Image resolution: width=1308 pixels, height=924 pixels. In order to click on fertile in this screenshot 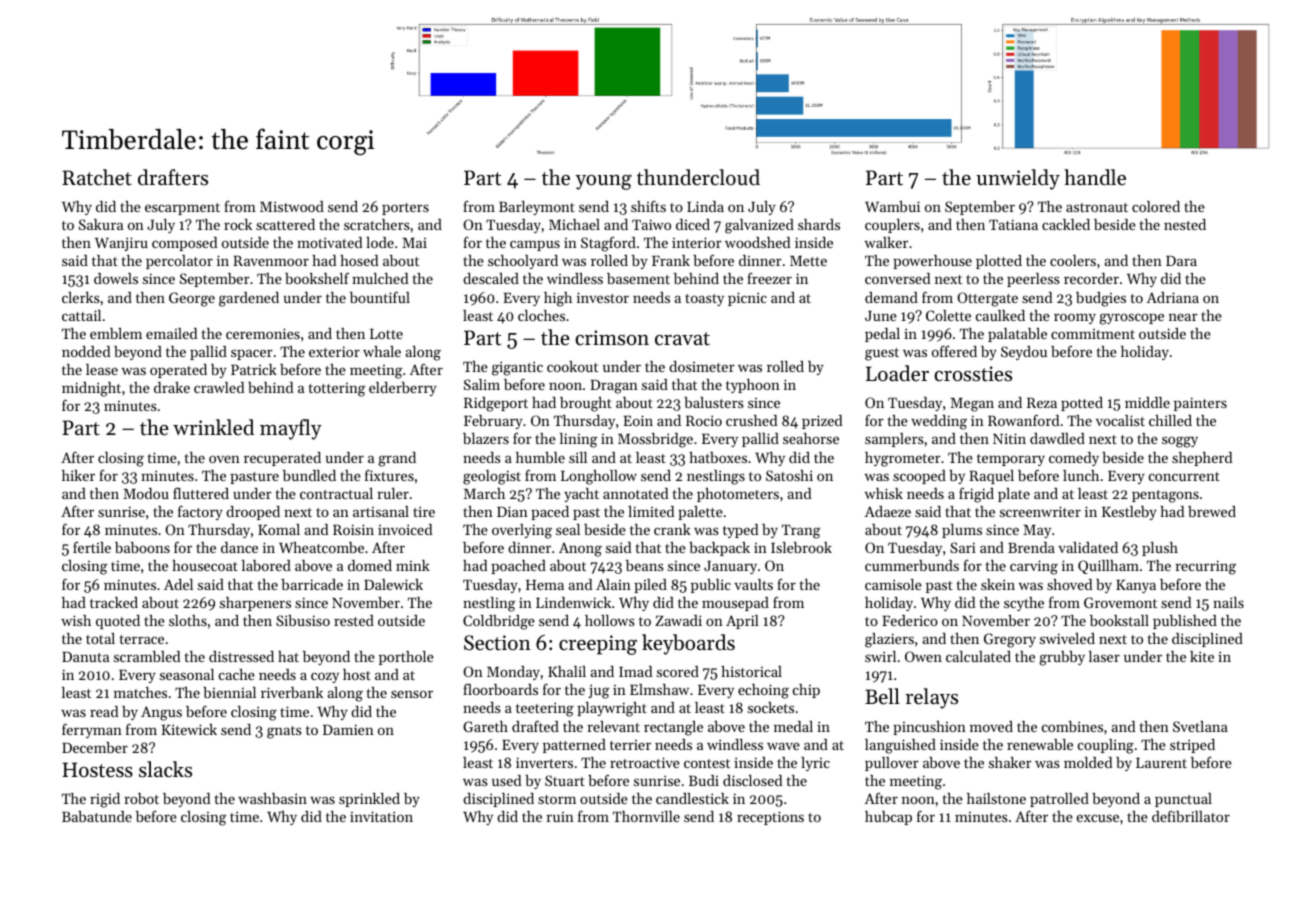, I will do `click(92, 547)`.
